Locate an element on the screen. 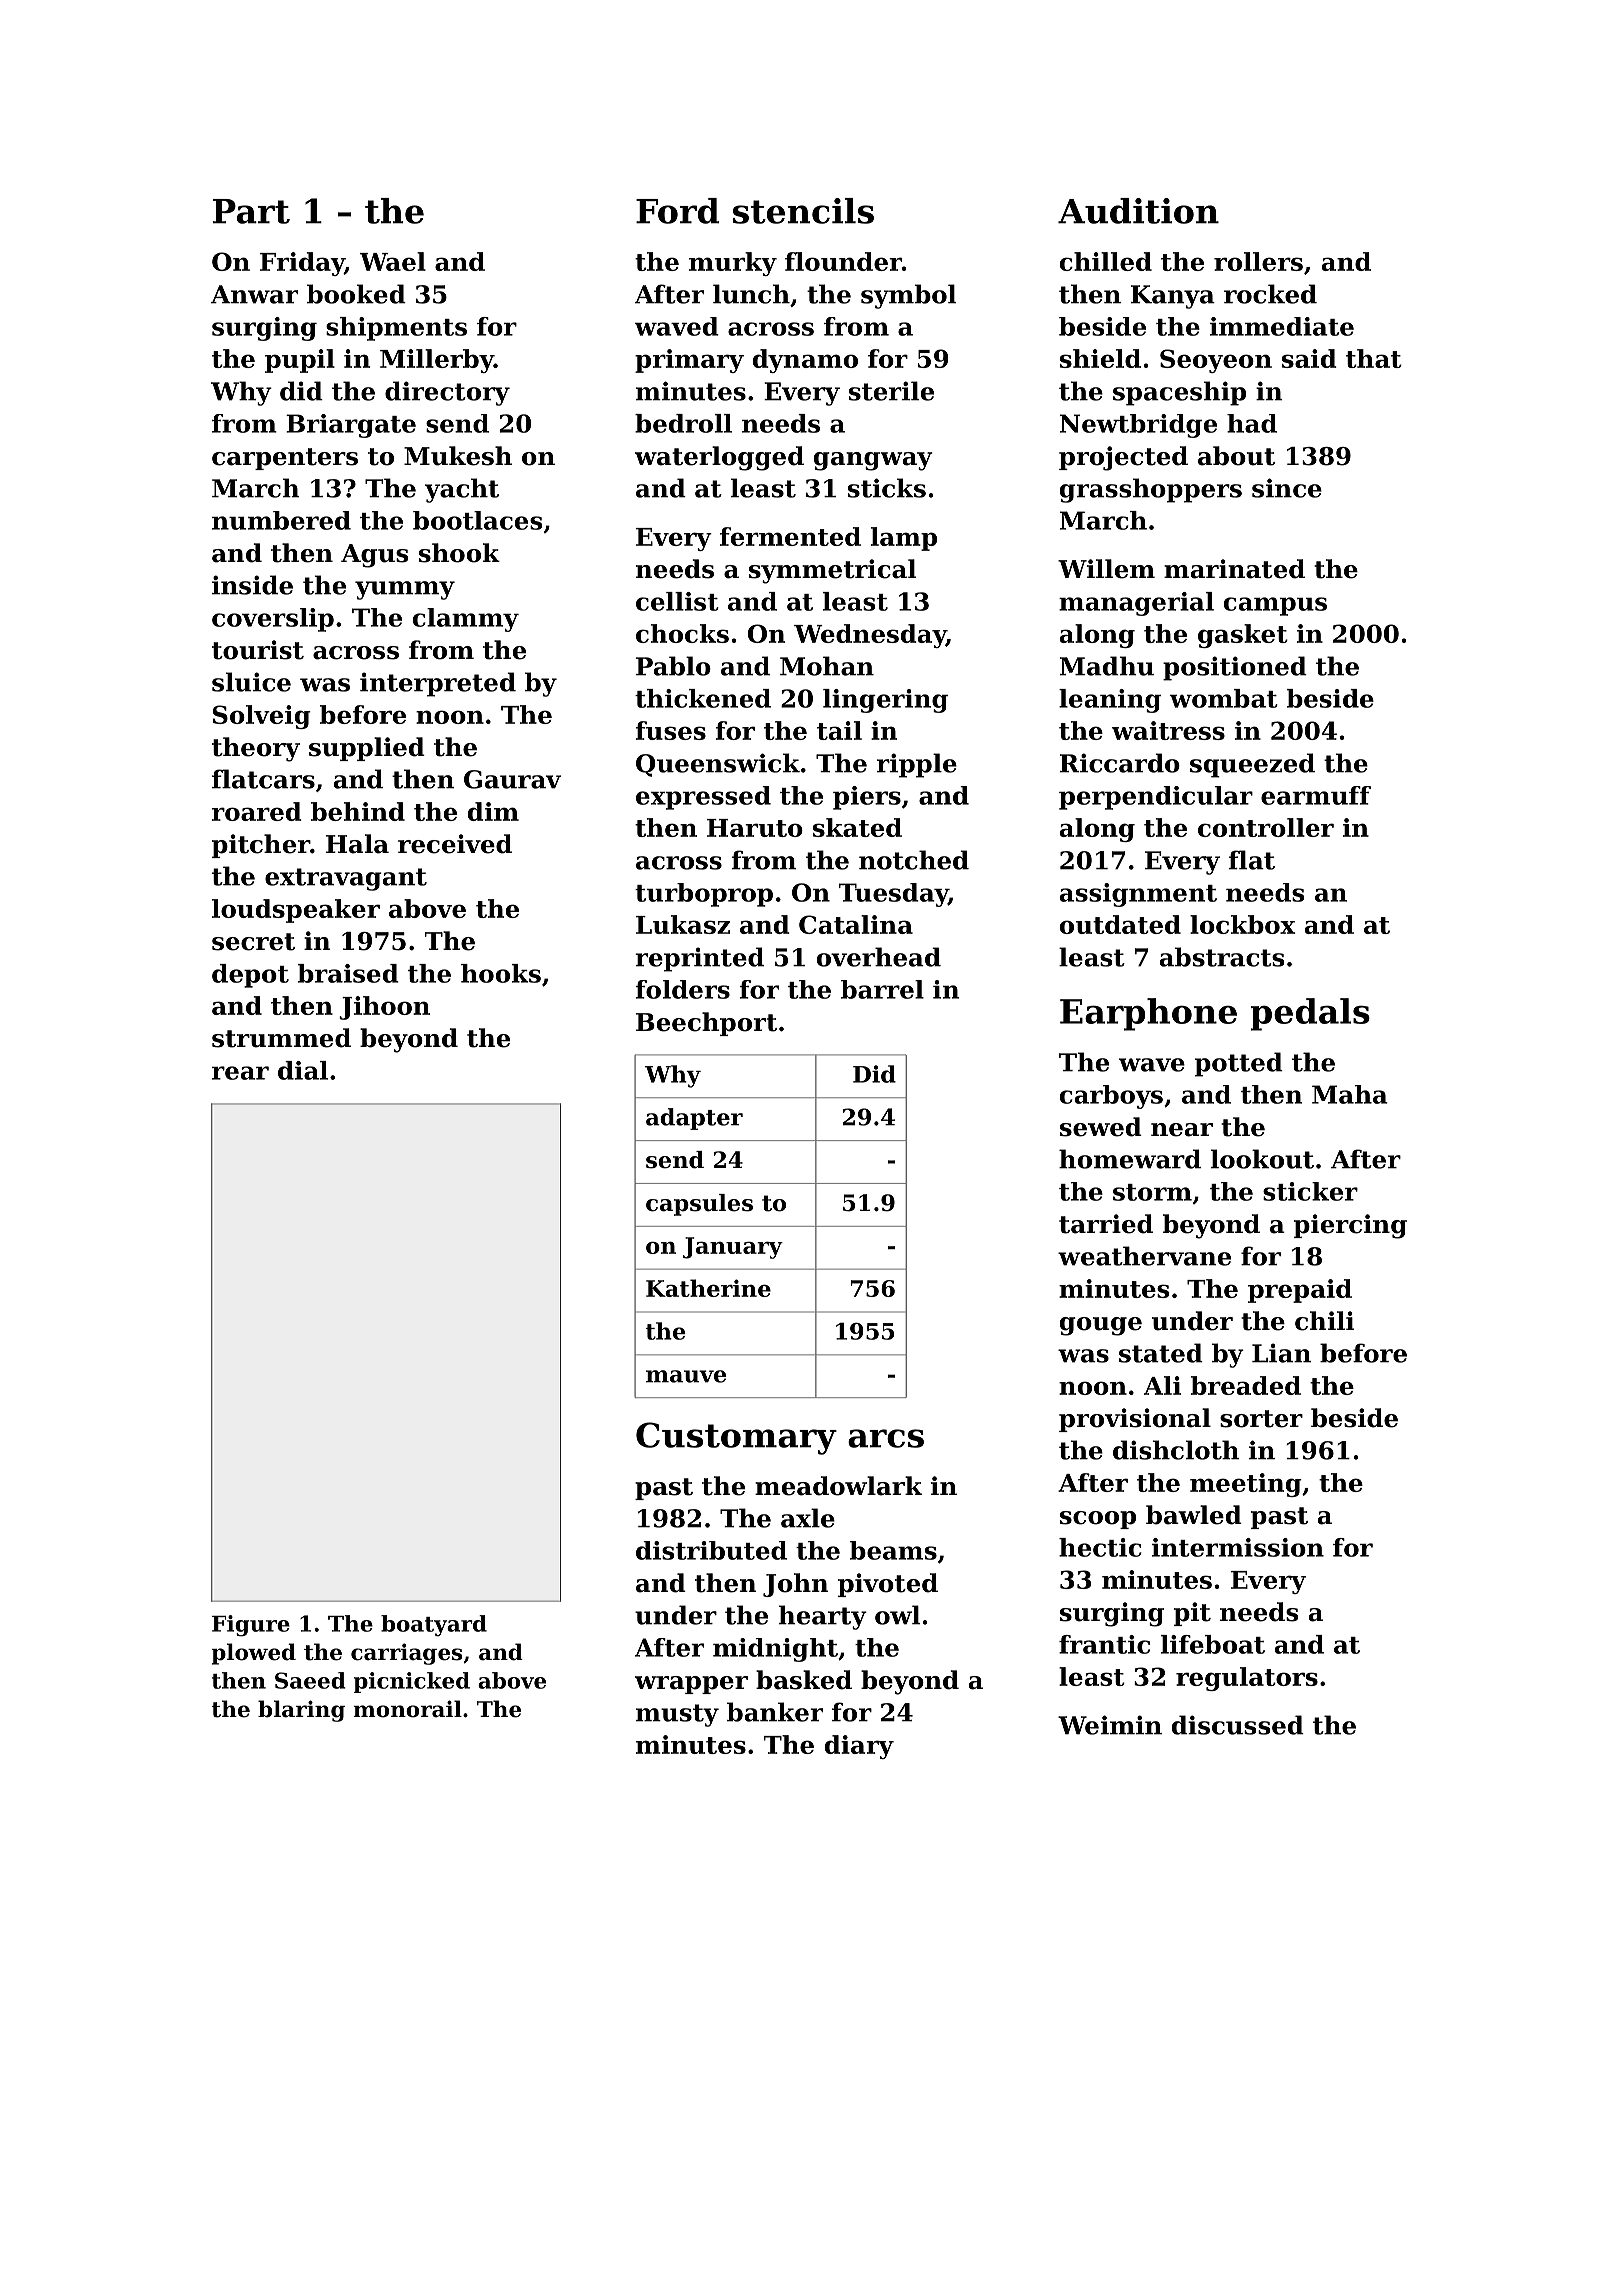 This screenshot has width=1620, height=2292. marinated is located at coordinates (1234, 569).
